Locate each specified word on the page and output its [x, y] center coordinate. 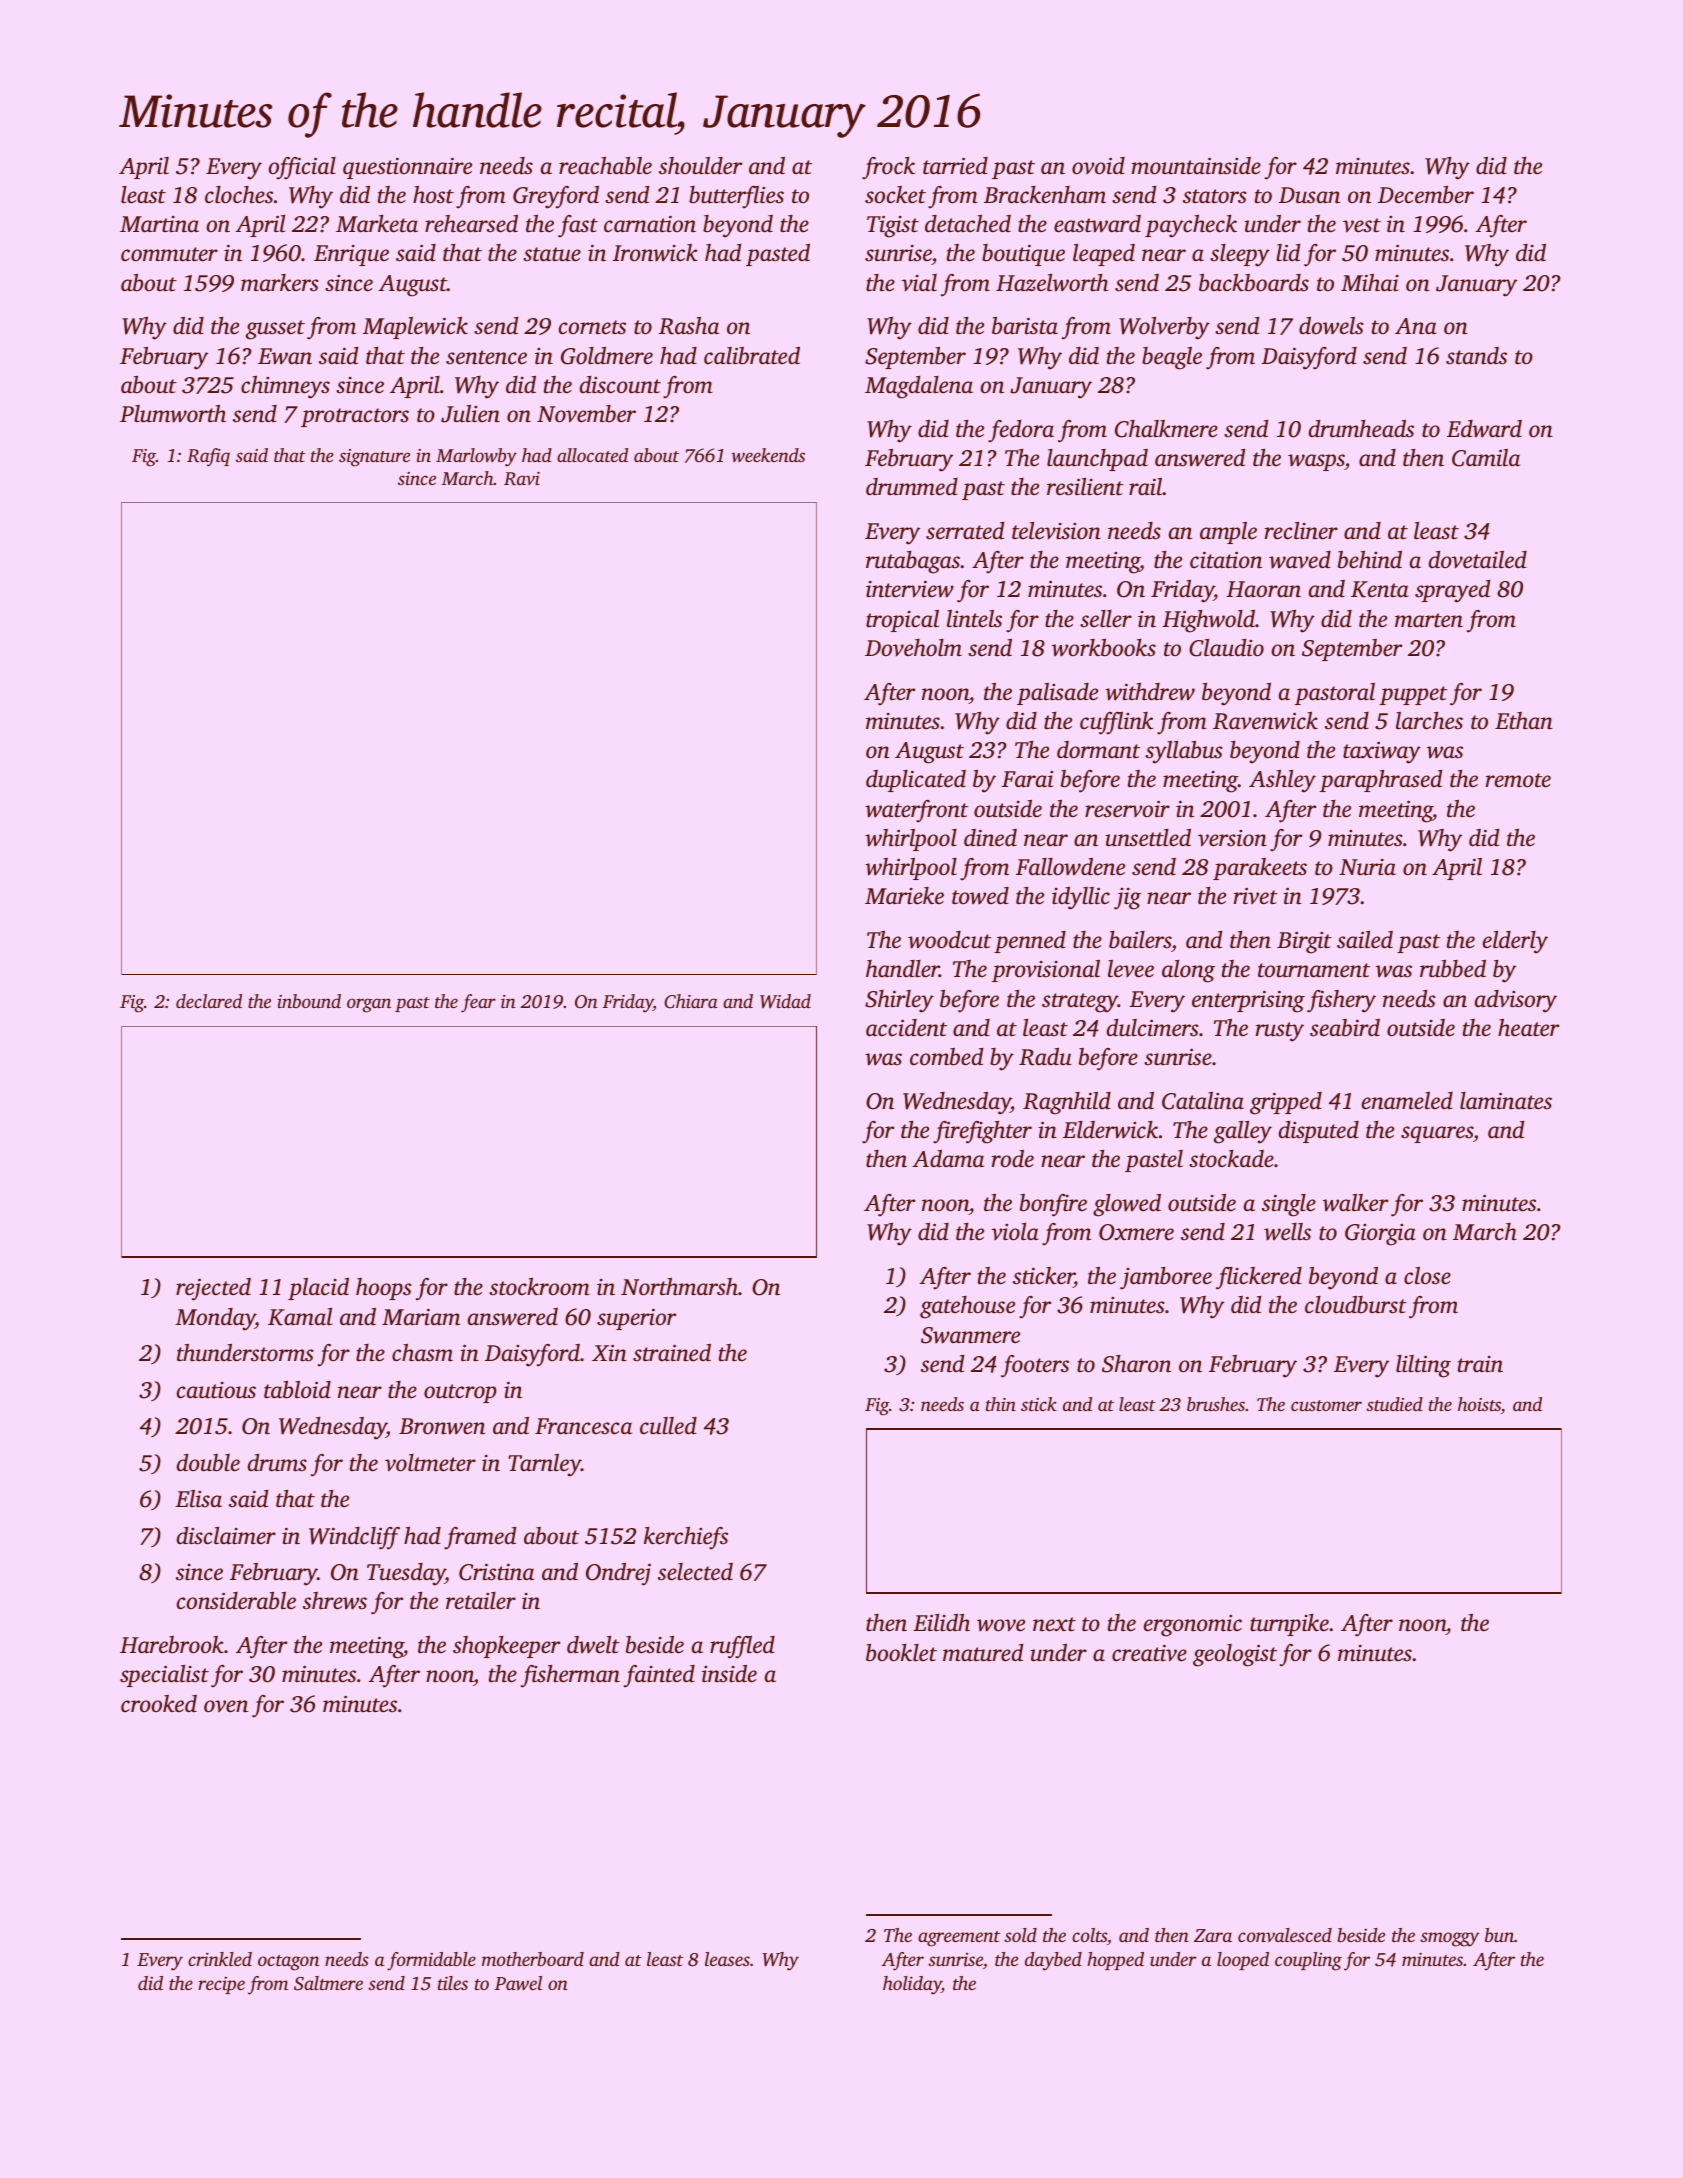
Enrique [351, 255]
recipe [221, 1985]
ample [1228, 533]
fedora [1021, 431]
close [1427, 1276]
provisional [1046, 971]
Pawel [518, 1983]
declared [209, 1001]
